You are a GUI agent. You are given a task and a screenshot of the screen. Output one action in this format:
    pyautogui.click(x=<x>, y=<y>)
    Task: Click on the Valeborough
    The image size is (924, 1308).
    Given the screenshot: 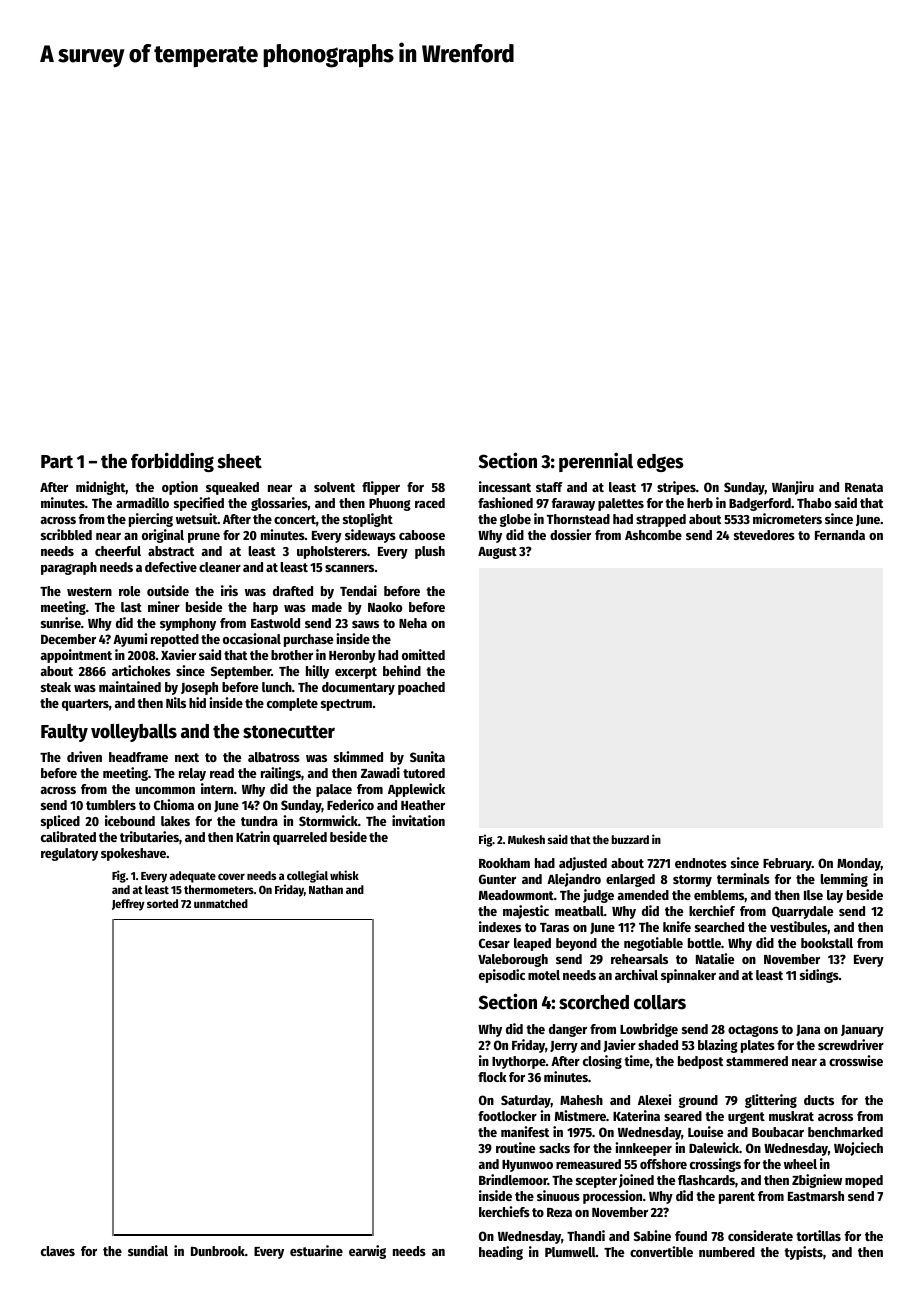 What is the action you would take?
    pyautogui.click(x=513, y=960)
